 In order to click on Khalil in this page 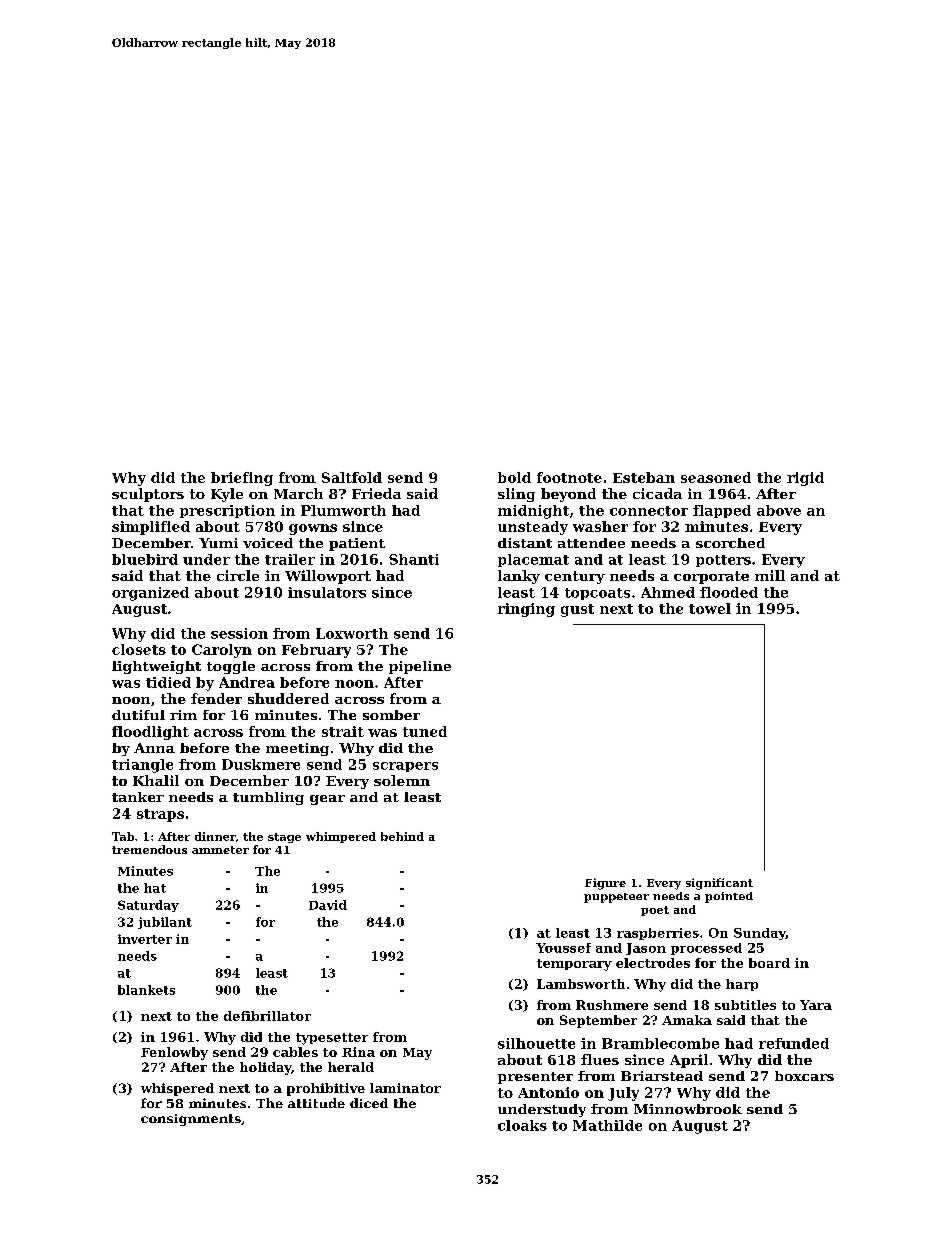, I will do `click(156, 780)`.
